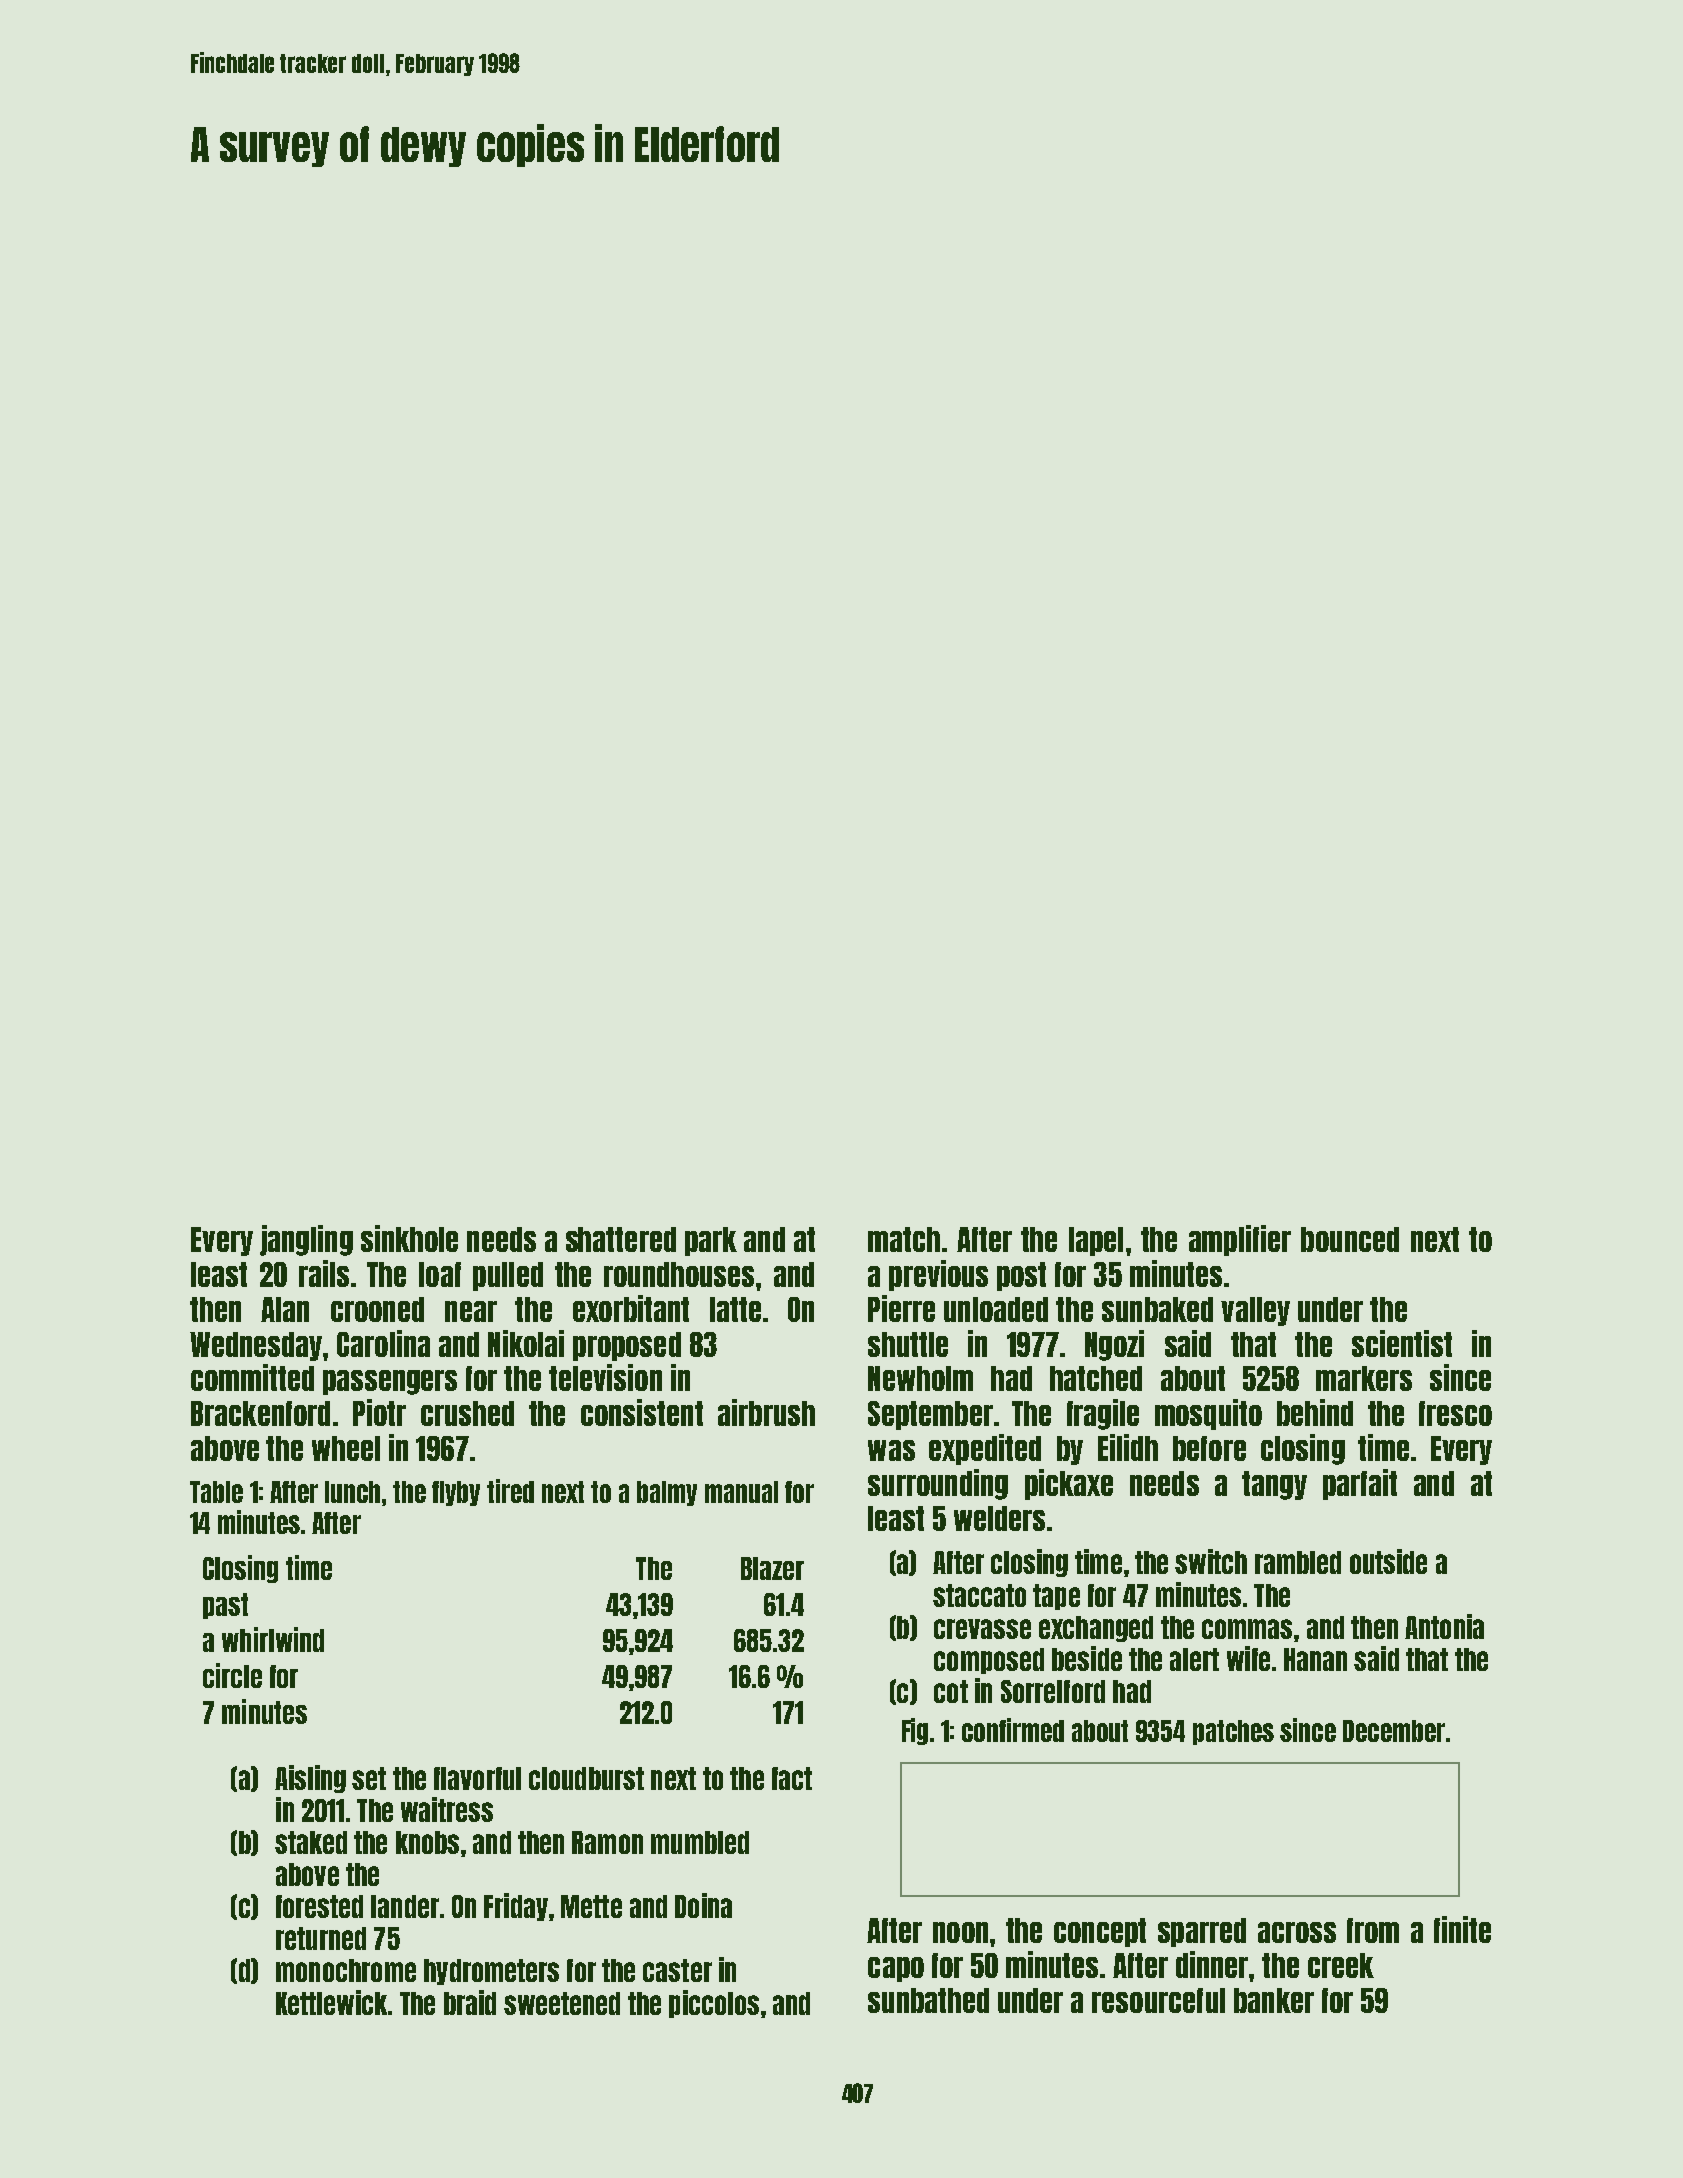  Describe the element at coordinates (409, 1238) in the screenshot. I see `sinkhole` at that location.
